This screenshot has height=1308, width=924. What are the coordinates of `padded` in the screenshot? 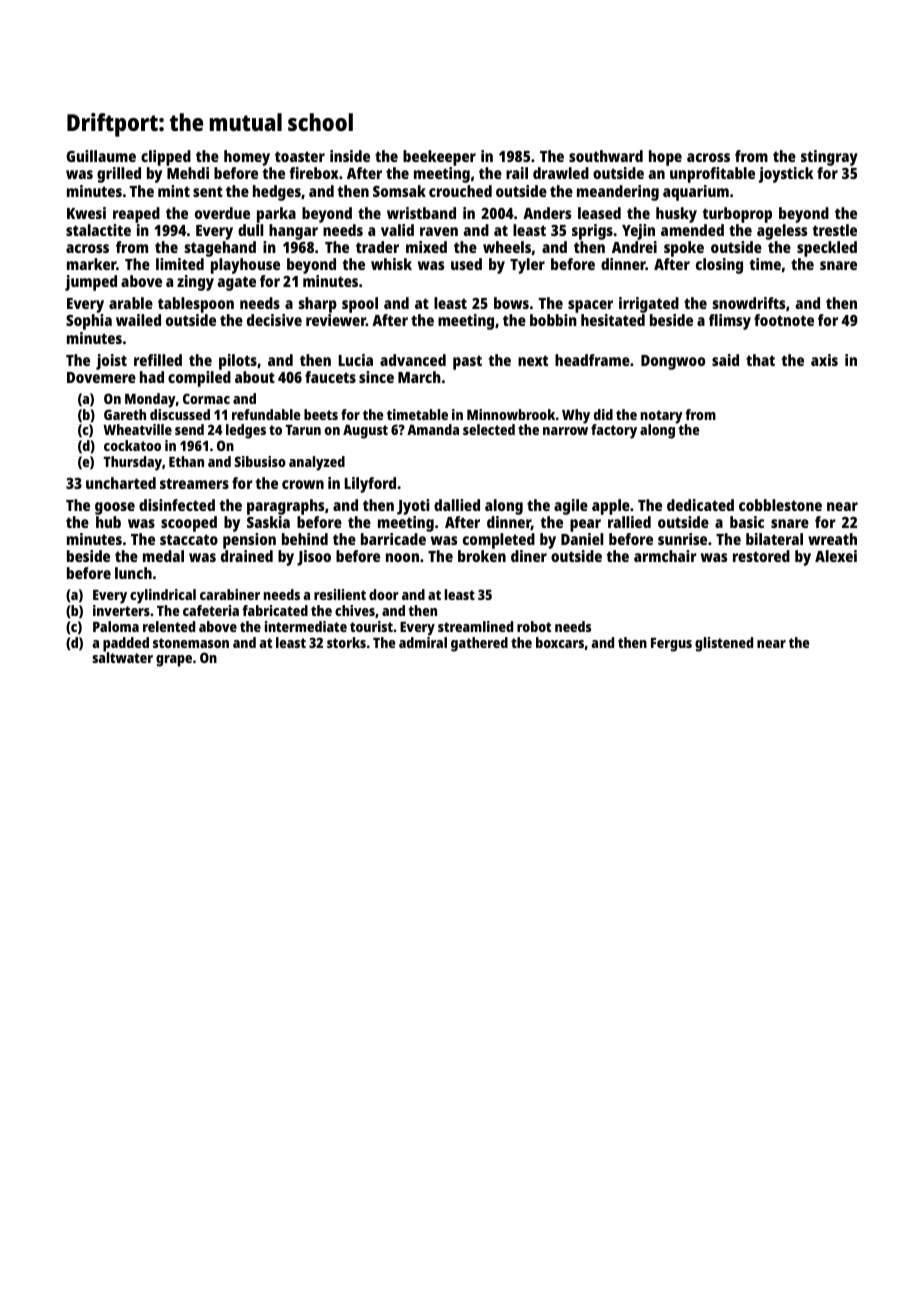 It's located at (126, 644).
